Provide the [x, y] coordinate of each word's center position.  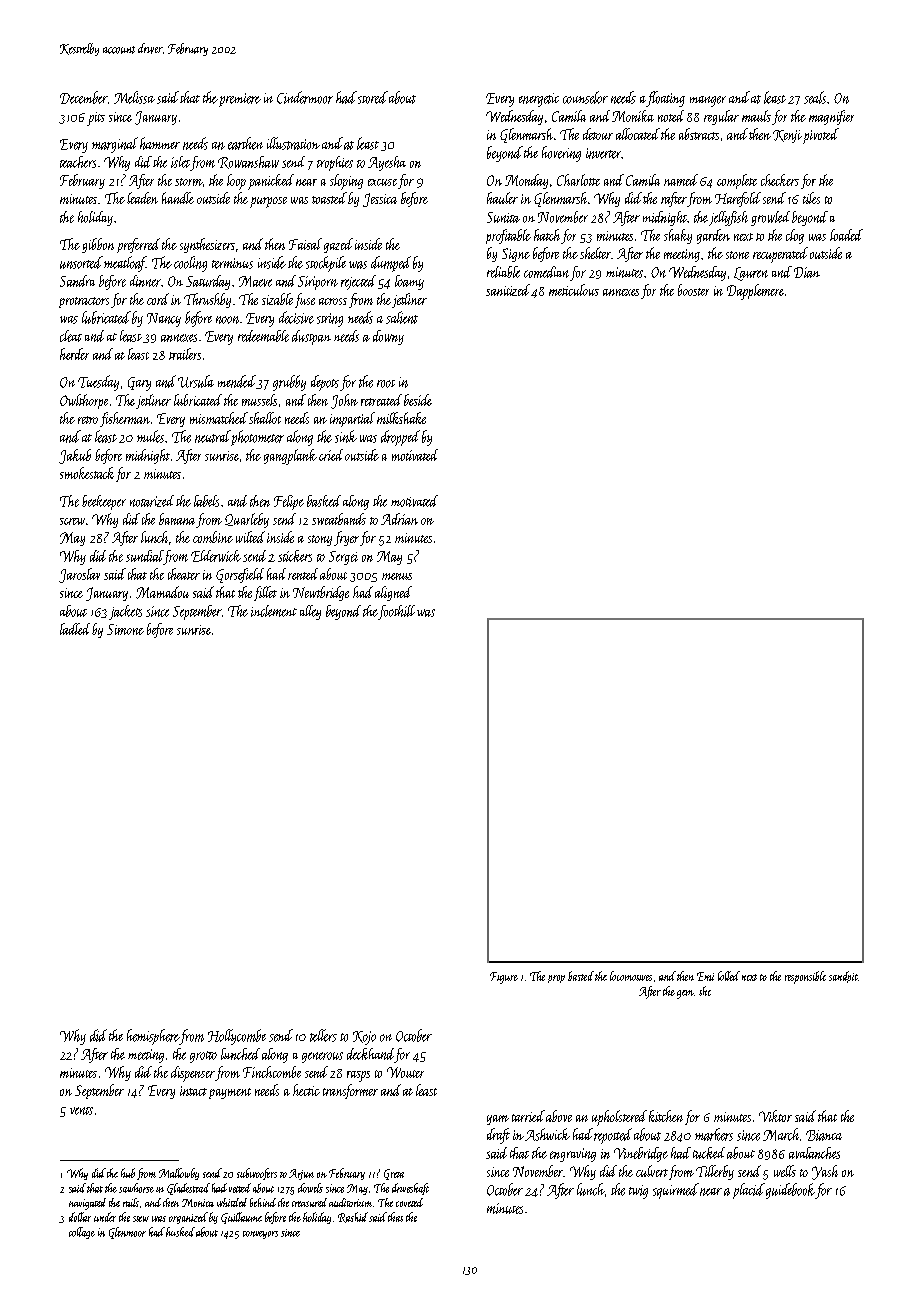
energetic [539, 100]
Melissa [134, 97]
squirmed [676, 1191]
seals [815, 97]
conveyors [260, 1235]
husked [180, 1232]
